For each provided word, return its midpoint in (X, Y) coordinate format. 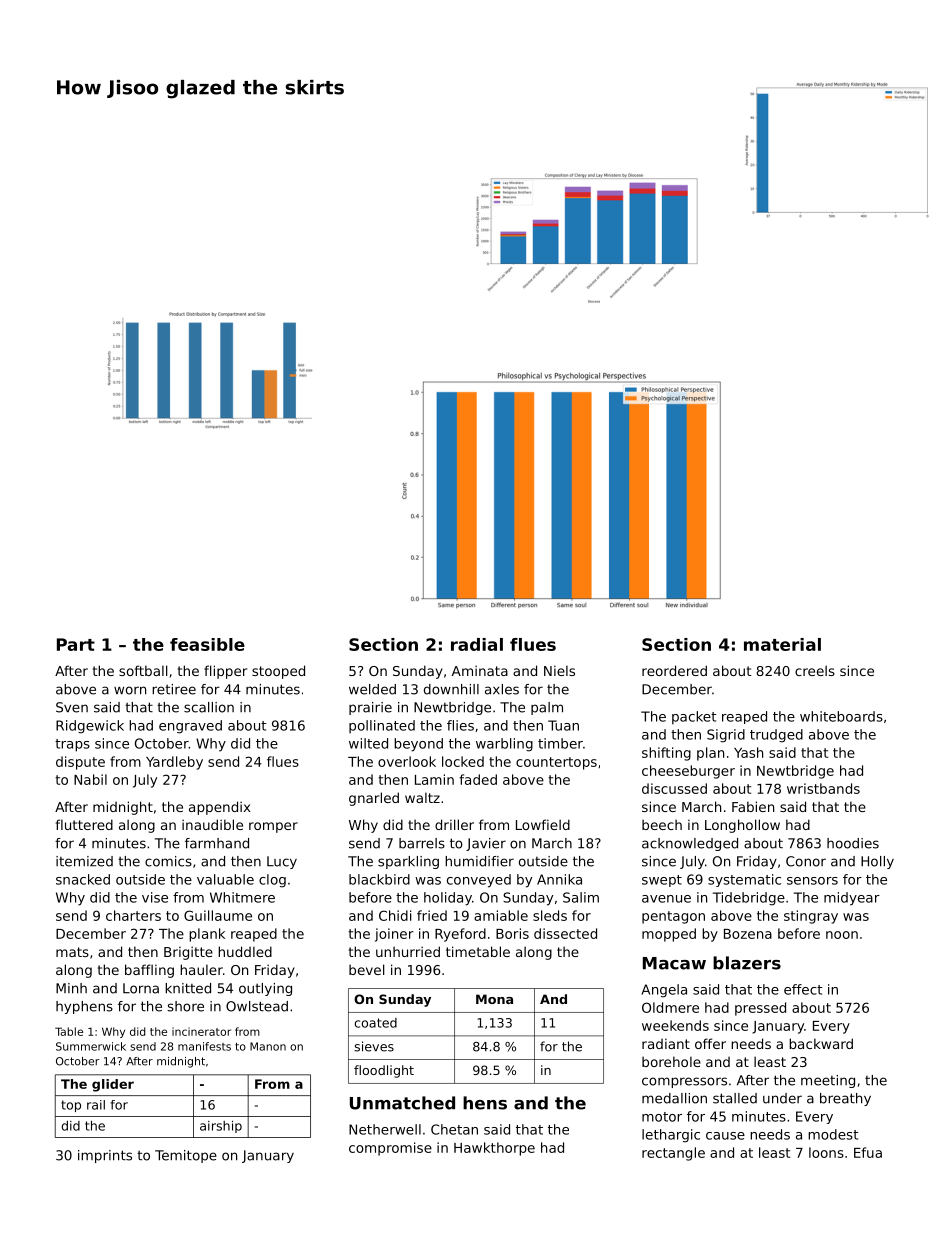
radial (477, 644)
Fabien (753, 806)
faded (478, 779)
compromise (390, 1149)
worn (130, 690)
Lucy (282, 862)
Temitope (186, 1156)
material (782, 644)
